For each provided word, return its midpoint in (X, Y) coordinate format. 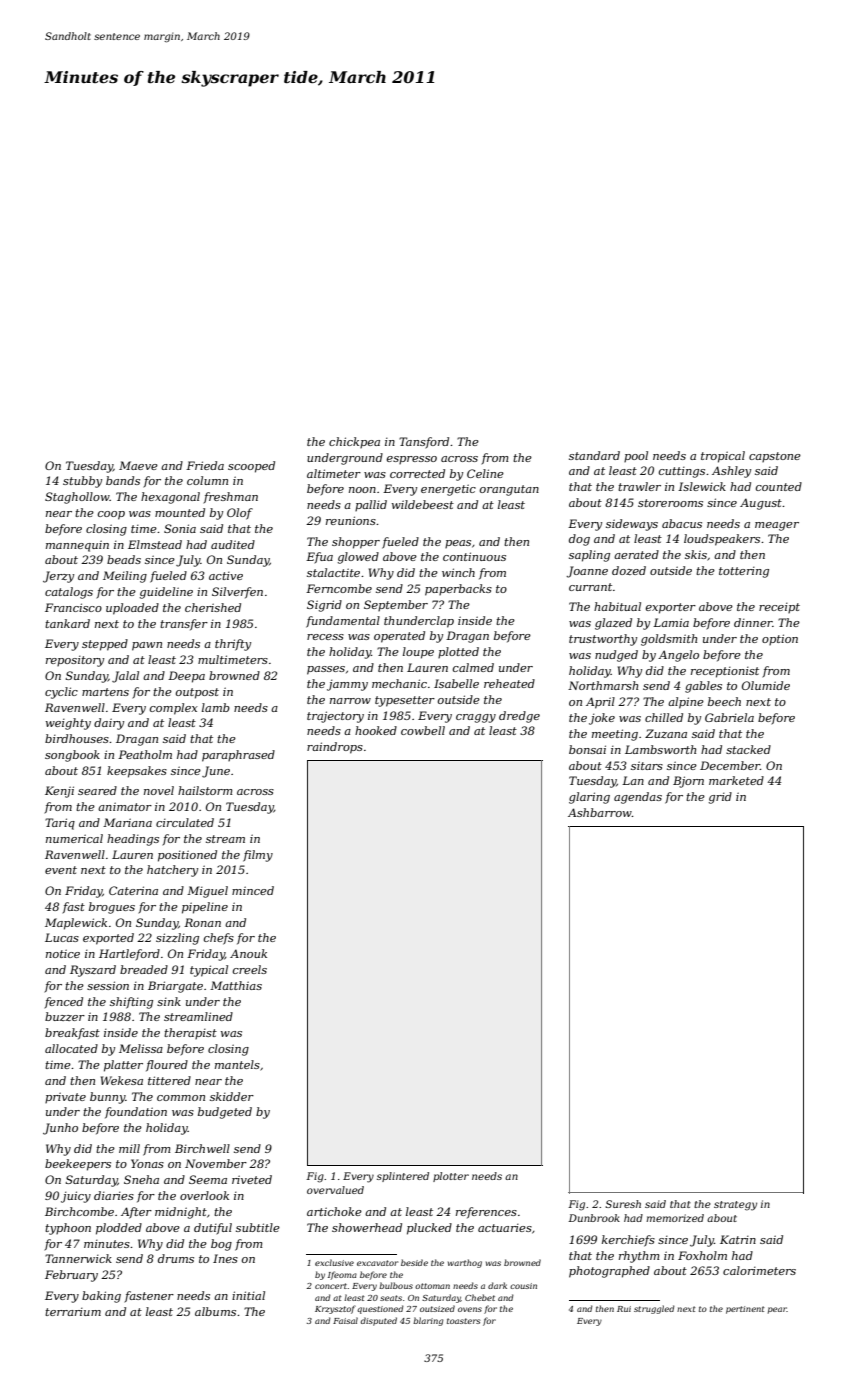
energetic (448, 490)
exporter (671, 608)
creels (250, 969)
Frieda (205, 465)
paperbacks (458, 590)
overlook (204, 1195)
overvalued (335, 1190)
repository (75, 661)
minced (253, 890)
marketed (736, 780)
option (780, 639)
